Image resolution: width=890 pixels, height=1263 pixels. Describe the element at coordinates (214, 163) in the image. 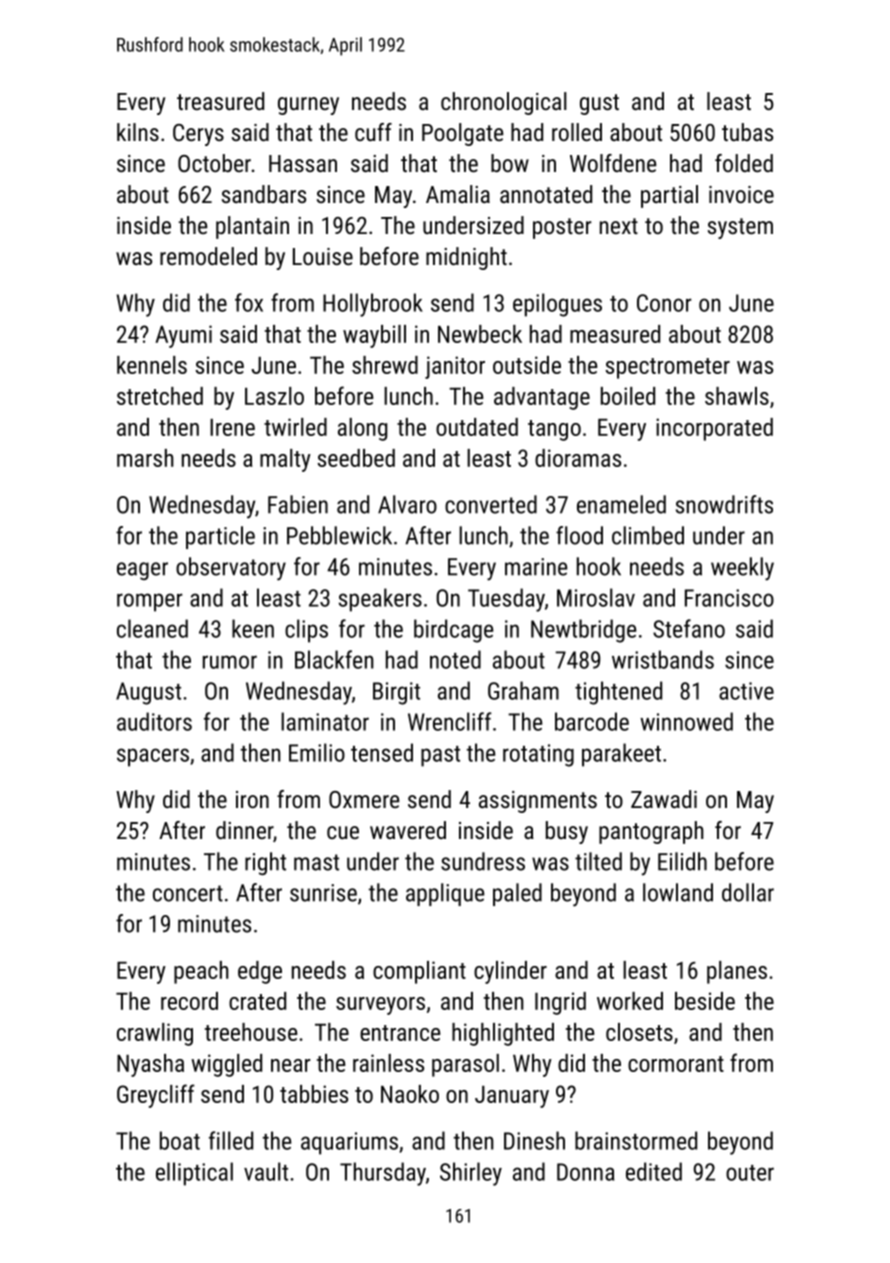

I see `October` at that location.
